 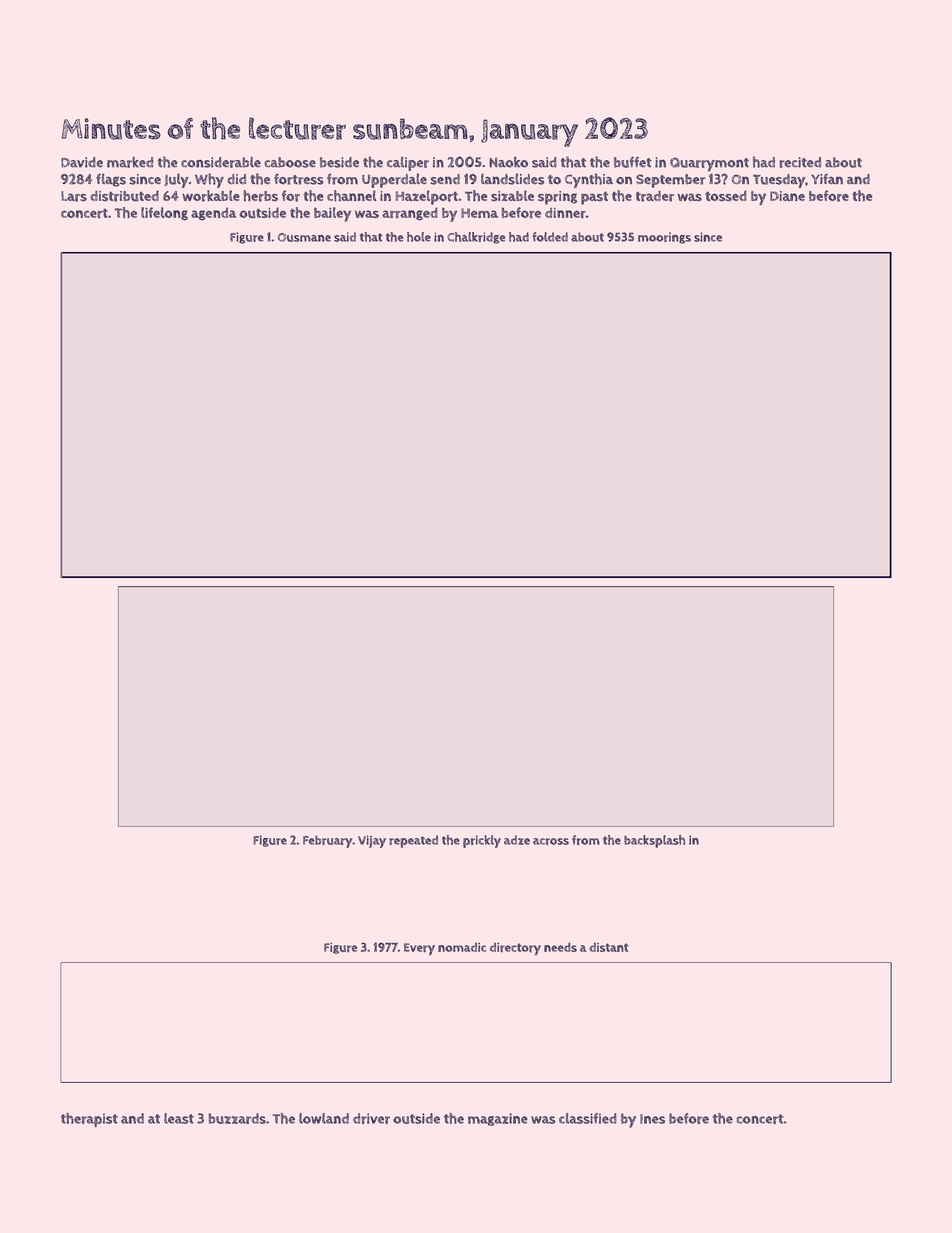 I want to click on caliper, so click(x=408, y=164).
